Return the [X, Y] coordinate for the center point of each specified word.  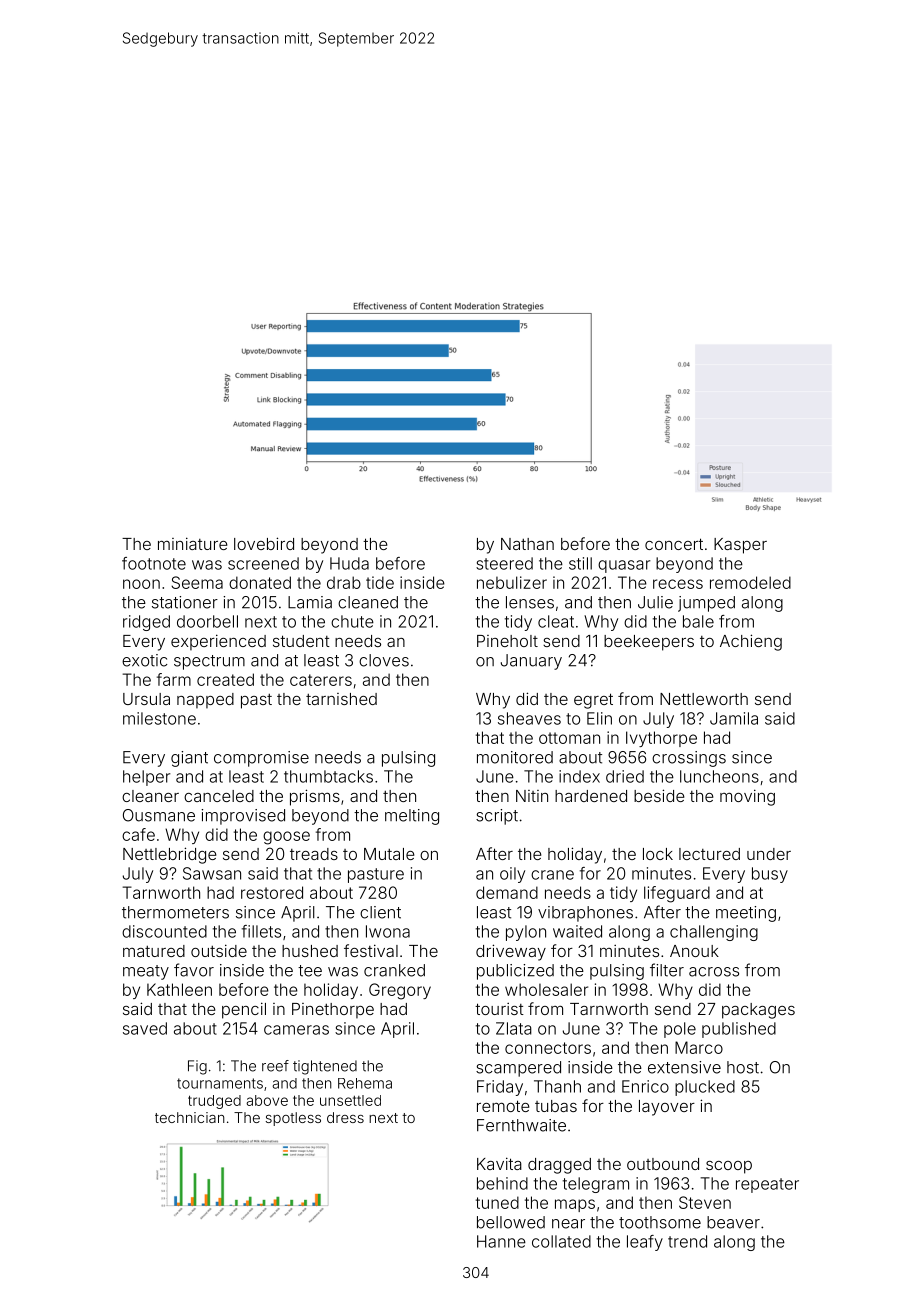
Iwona [388, 931]
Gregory [400, 991]
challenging [714, 933]
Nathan [527, 544]
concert [674, 544]
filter [667, 970]
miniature [192, 543]
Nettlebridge [169, 855]
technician [190, 1117]
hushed [310, 951]
